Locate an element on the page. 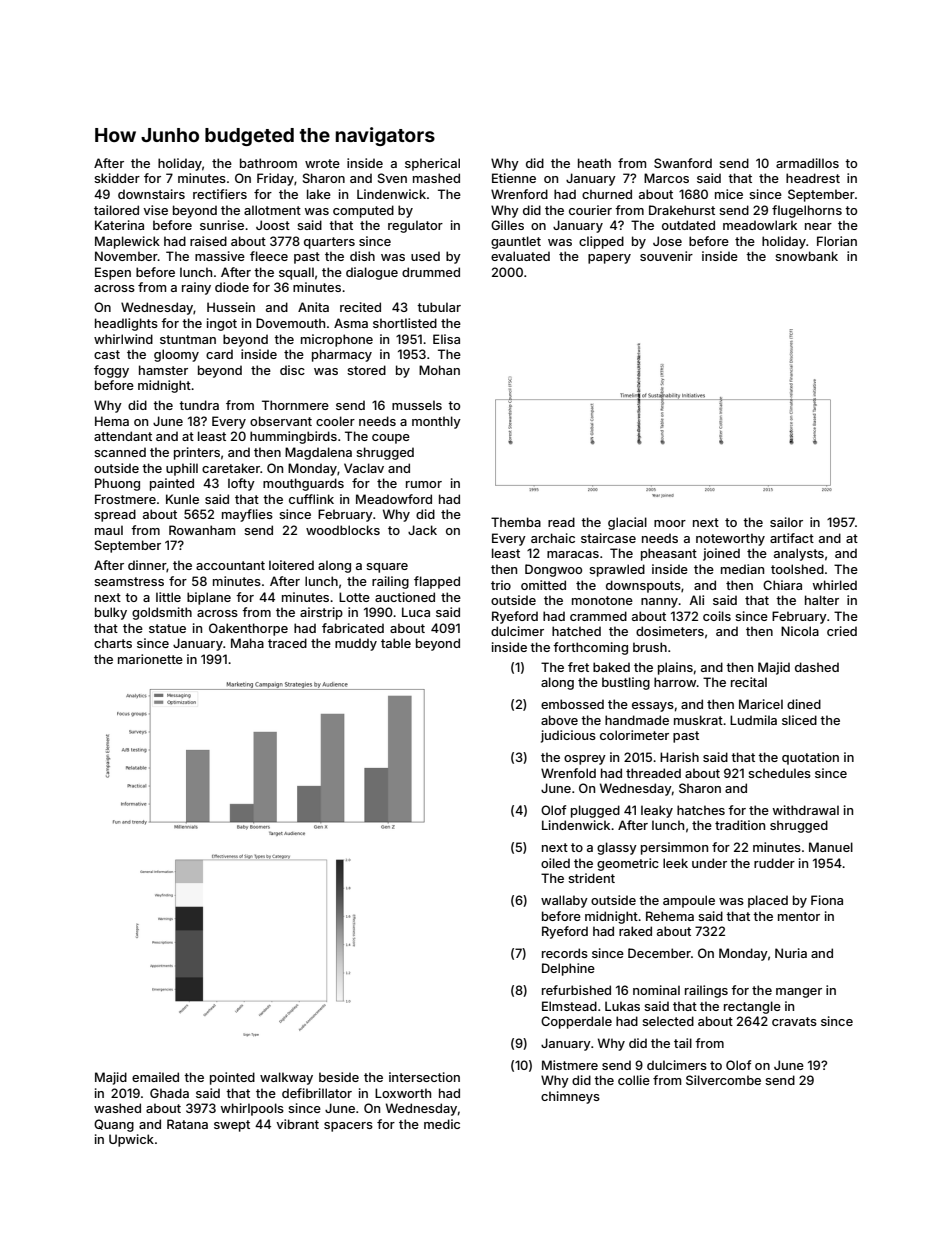 Image resolution: width=952 pixels, height=1233 pixels. persimmon is located at coordinates (674, 848).
